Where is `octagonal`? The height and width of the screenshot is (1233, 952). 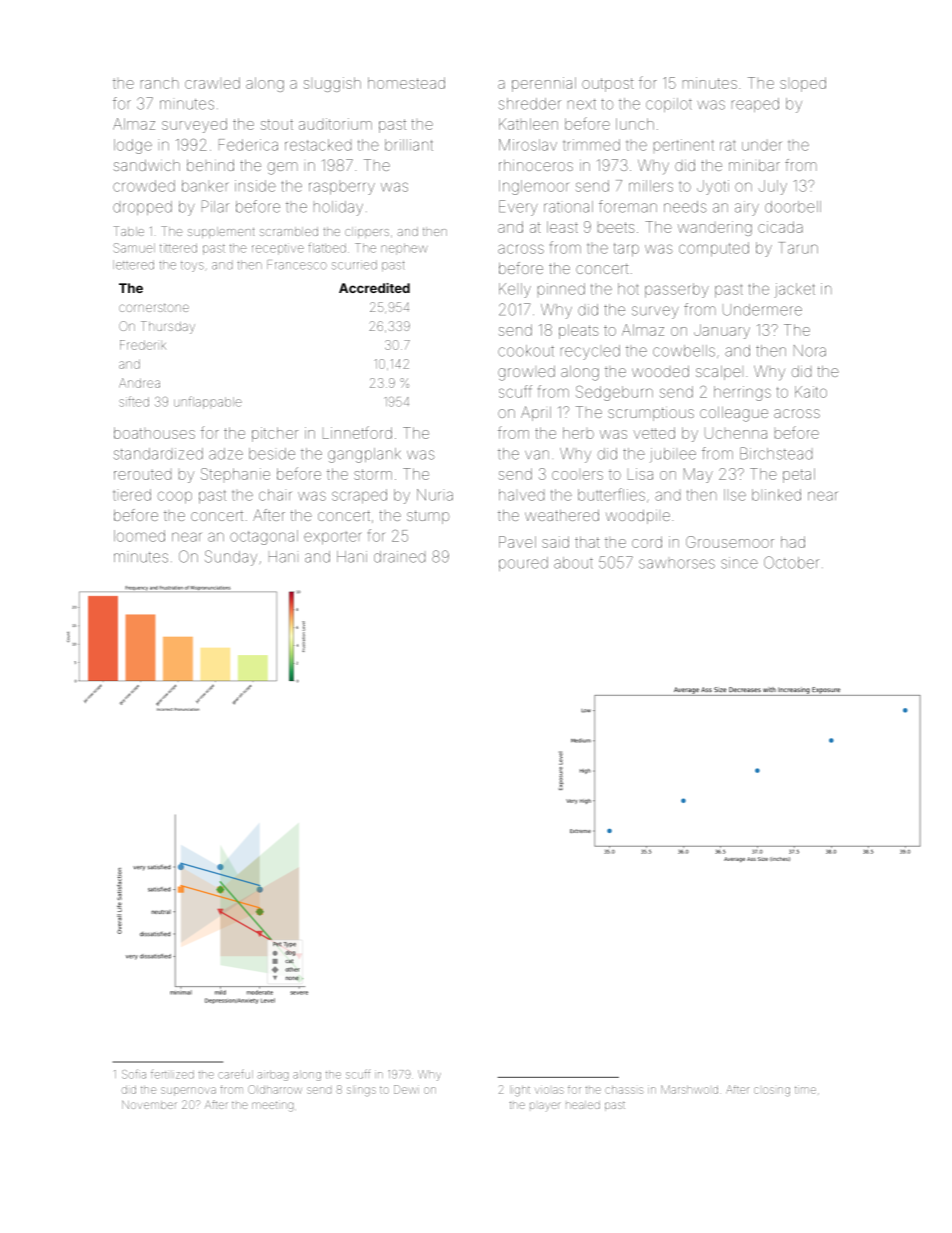
octagonal is located at coordinates (264, 537).
